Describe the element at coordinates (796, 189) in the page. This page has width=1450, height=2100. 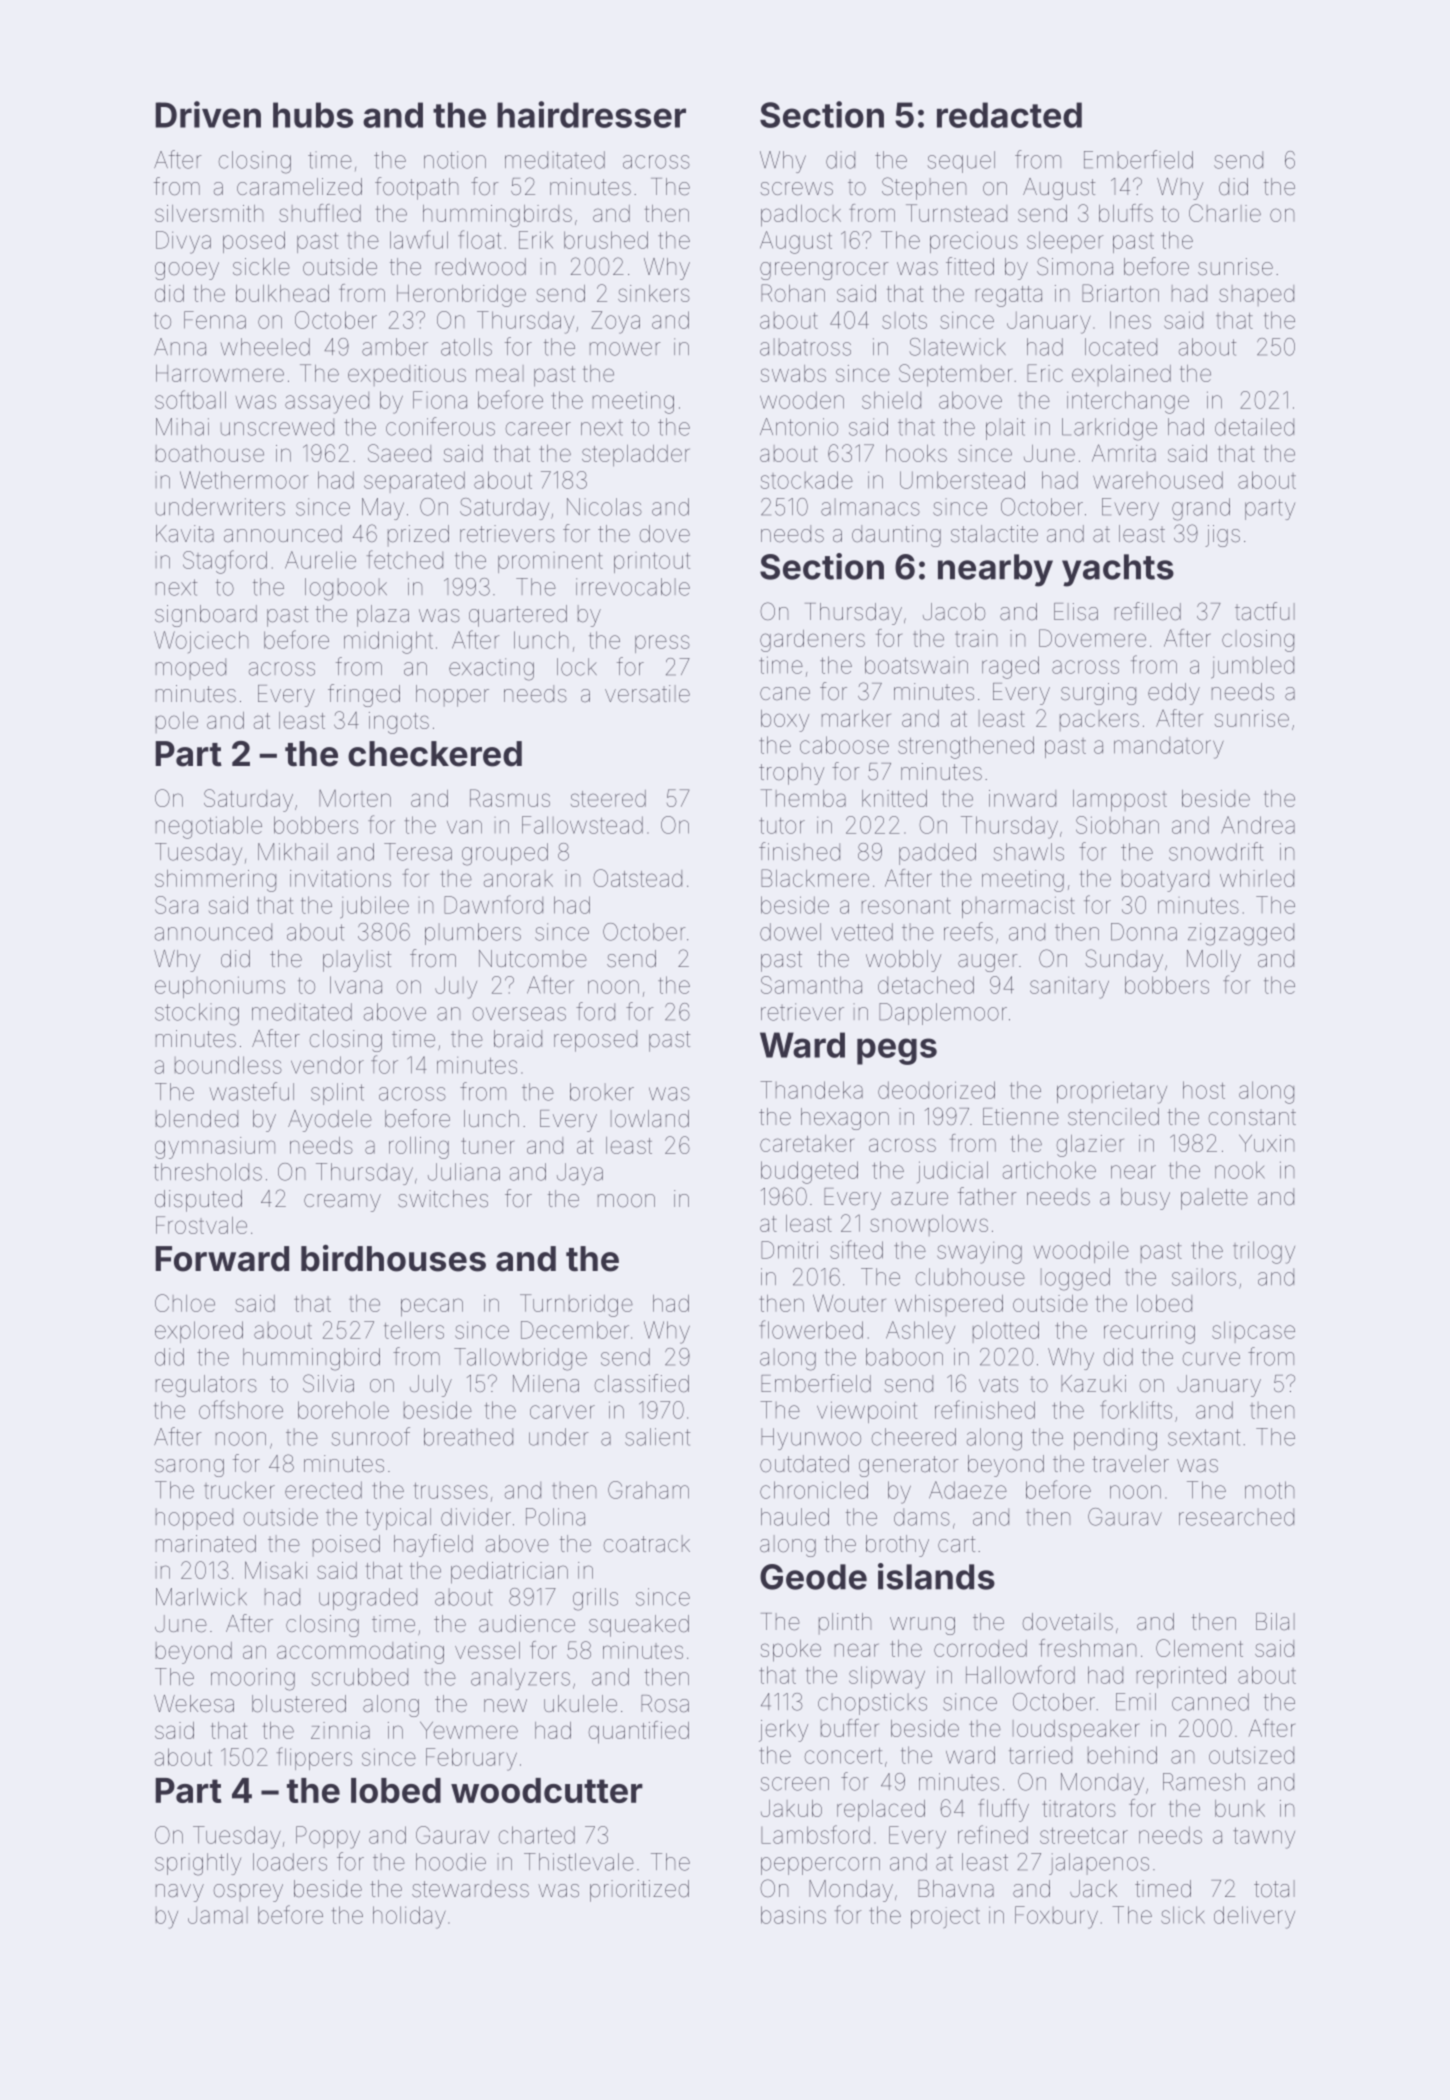
I see `screws` at that location.
